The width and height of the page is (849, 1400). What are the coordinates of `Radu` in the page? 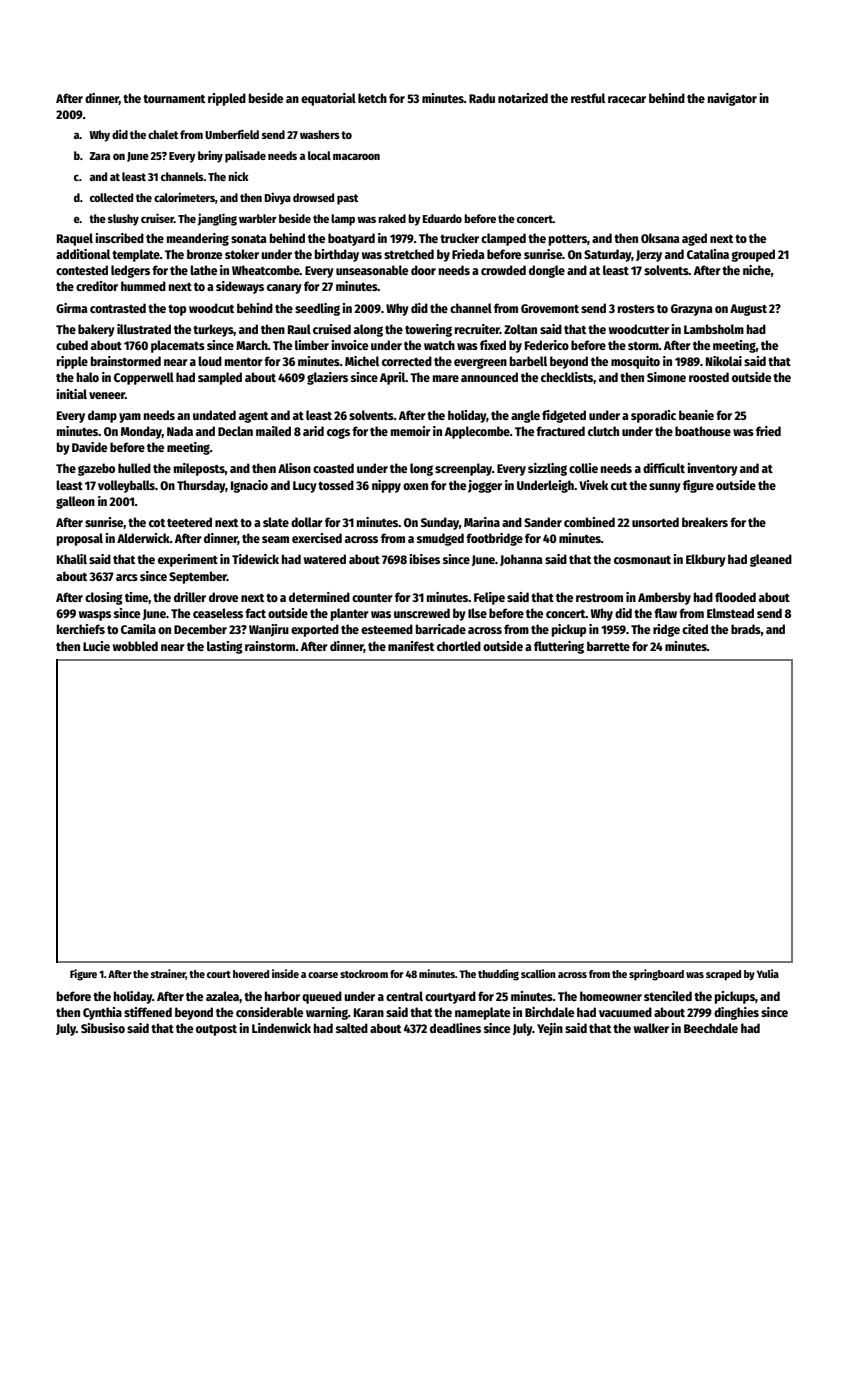 It's located at (482, 98).
